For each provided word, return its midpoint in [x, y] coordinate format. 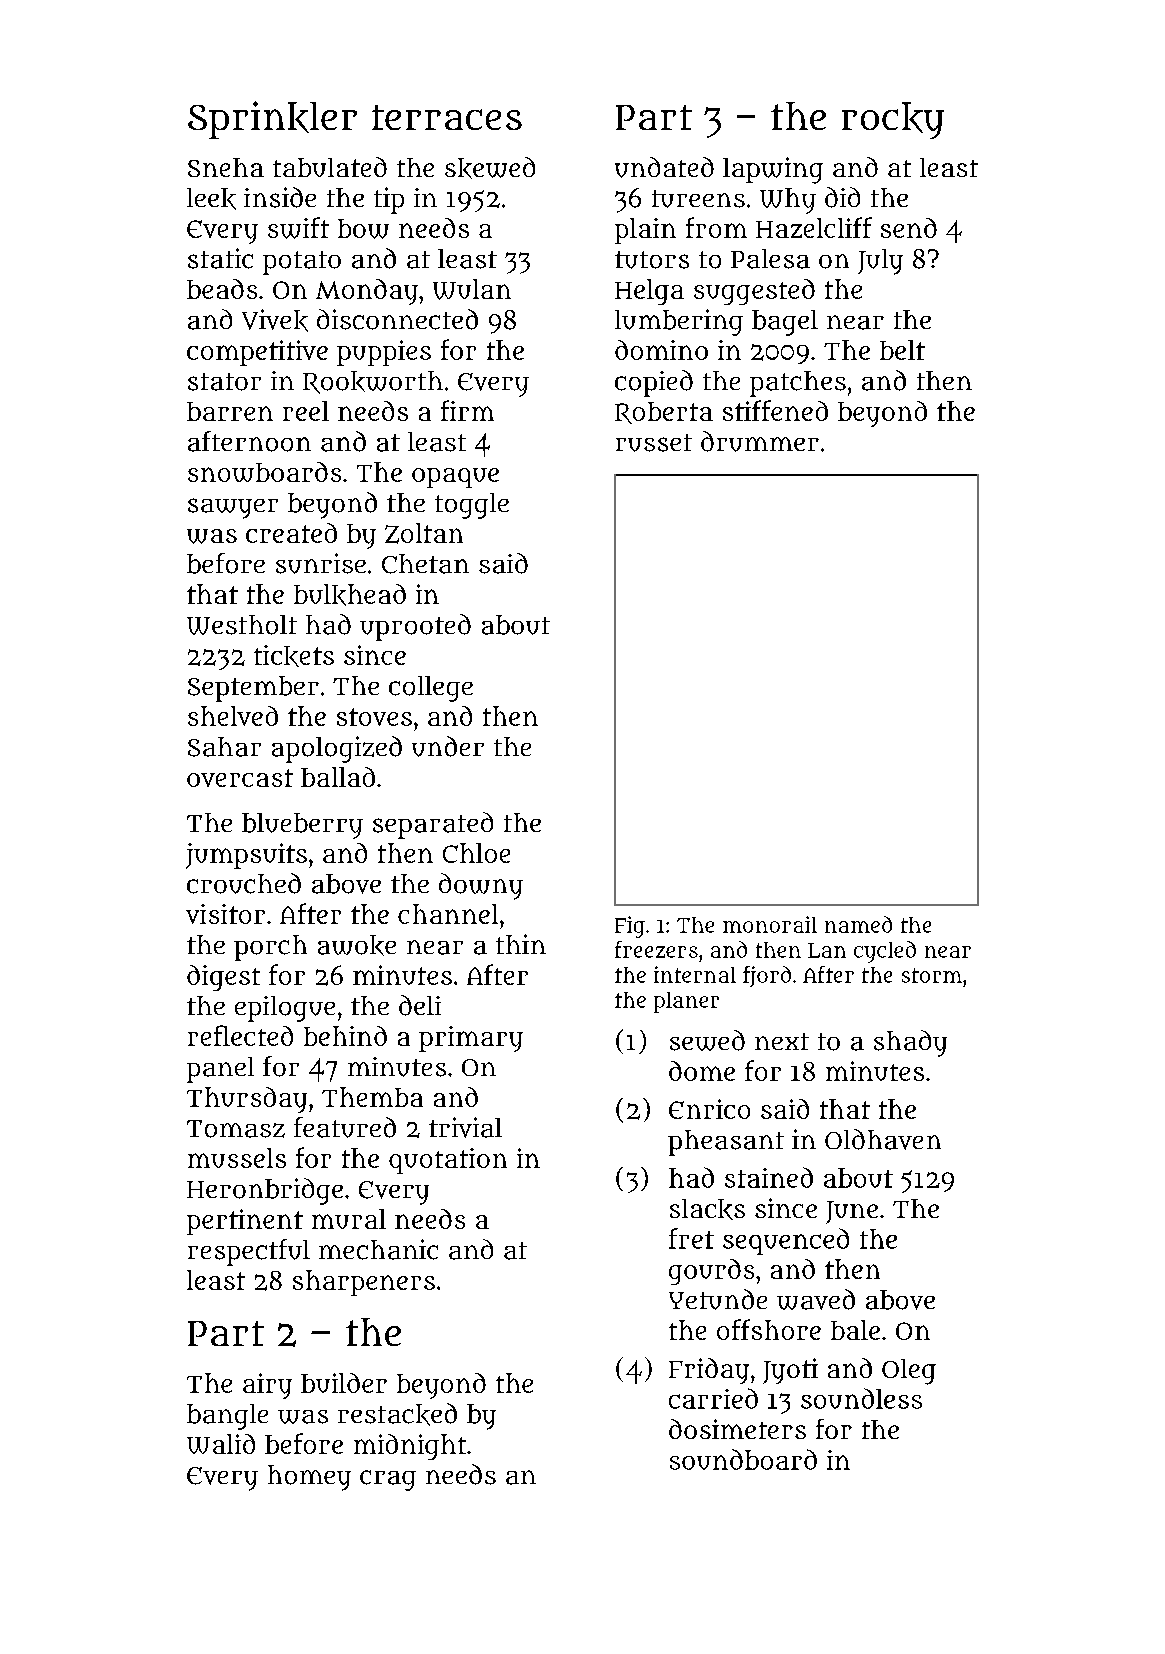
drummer [760, 441]
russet [654, 443]
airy [267, 1386]
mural [349, 1219]
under [448, 746]
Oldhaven [883, 1139]
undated [664, 167]
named [858, 924]
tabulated [330, 167]
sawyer [233, 508]
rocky [893, 120]
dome [702, 1071]
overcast [240, 778]
